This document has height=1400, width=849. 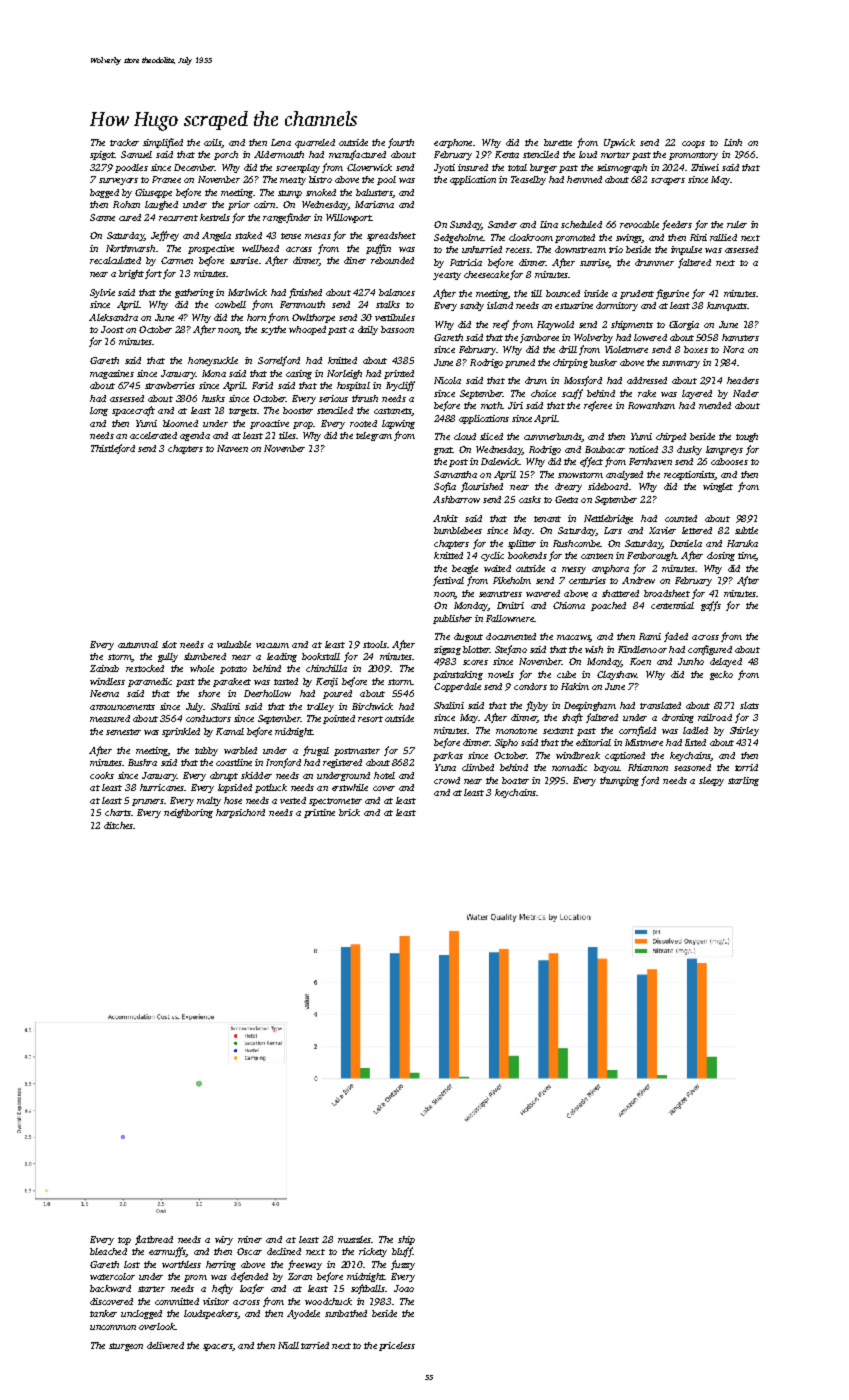 What do you see at coordinates (727, 306) in the document?
I see `kumquats` at bounding box center [727, 306].
